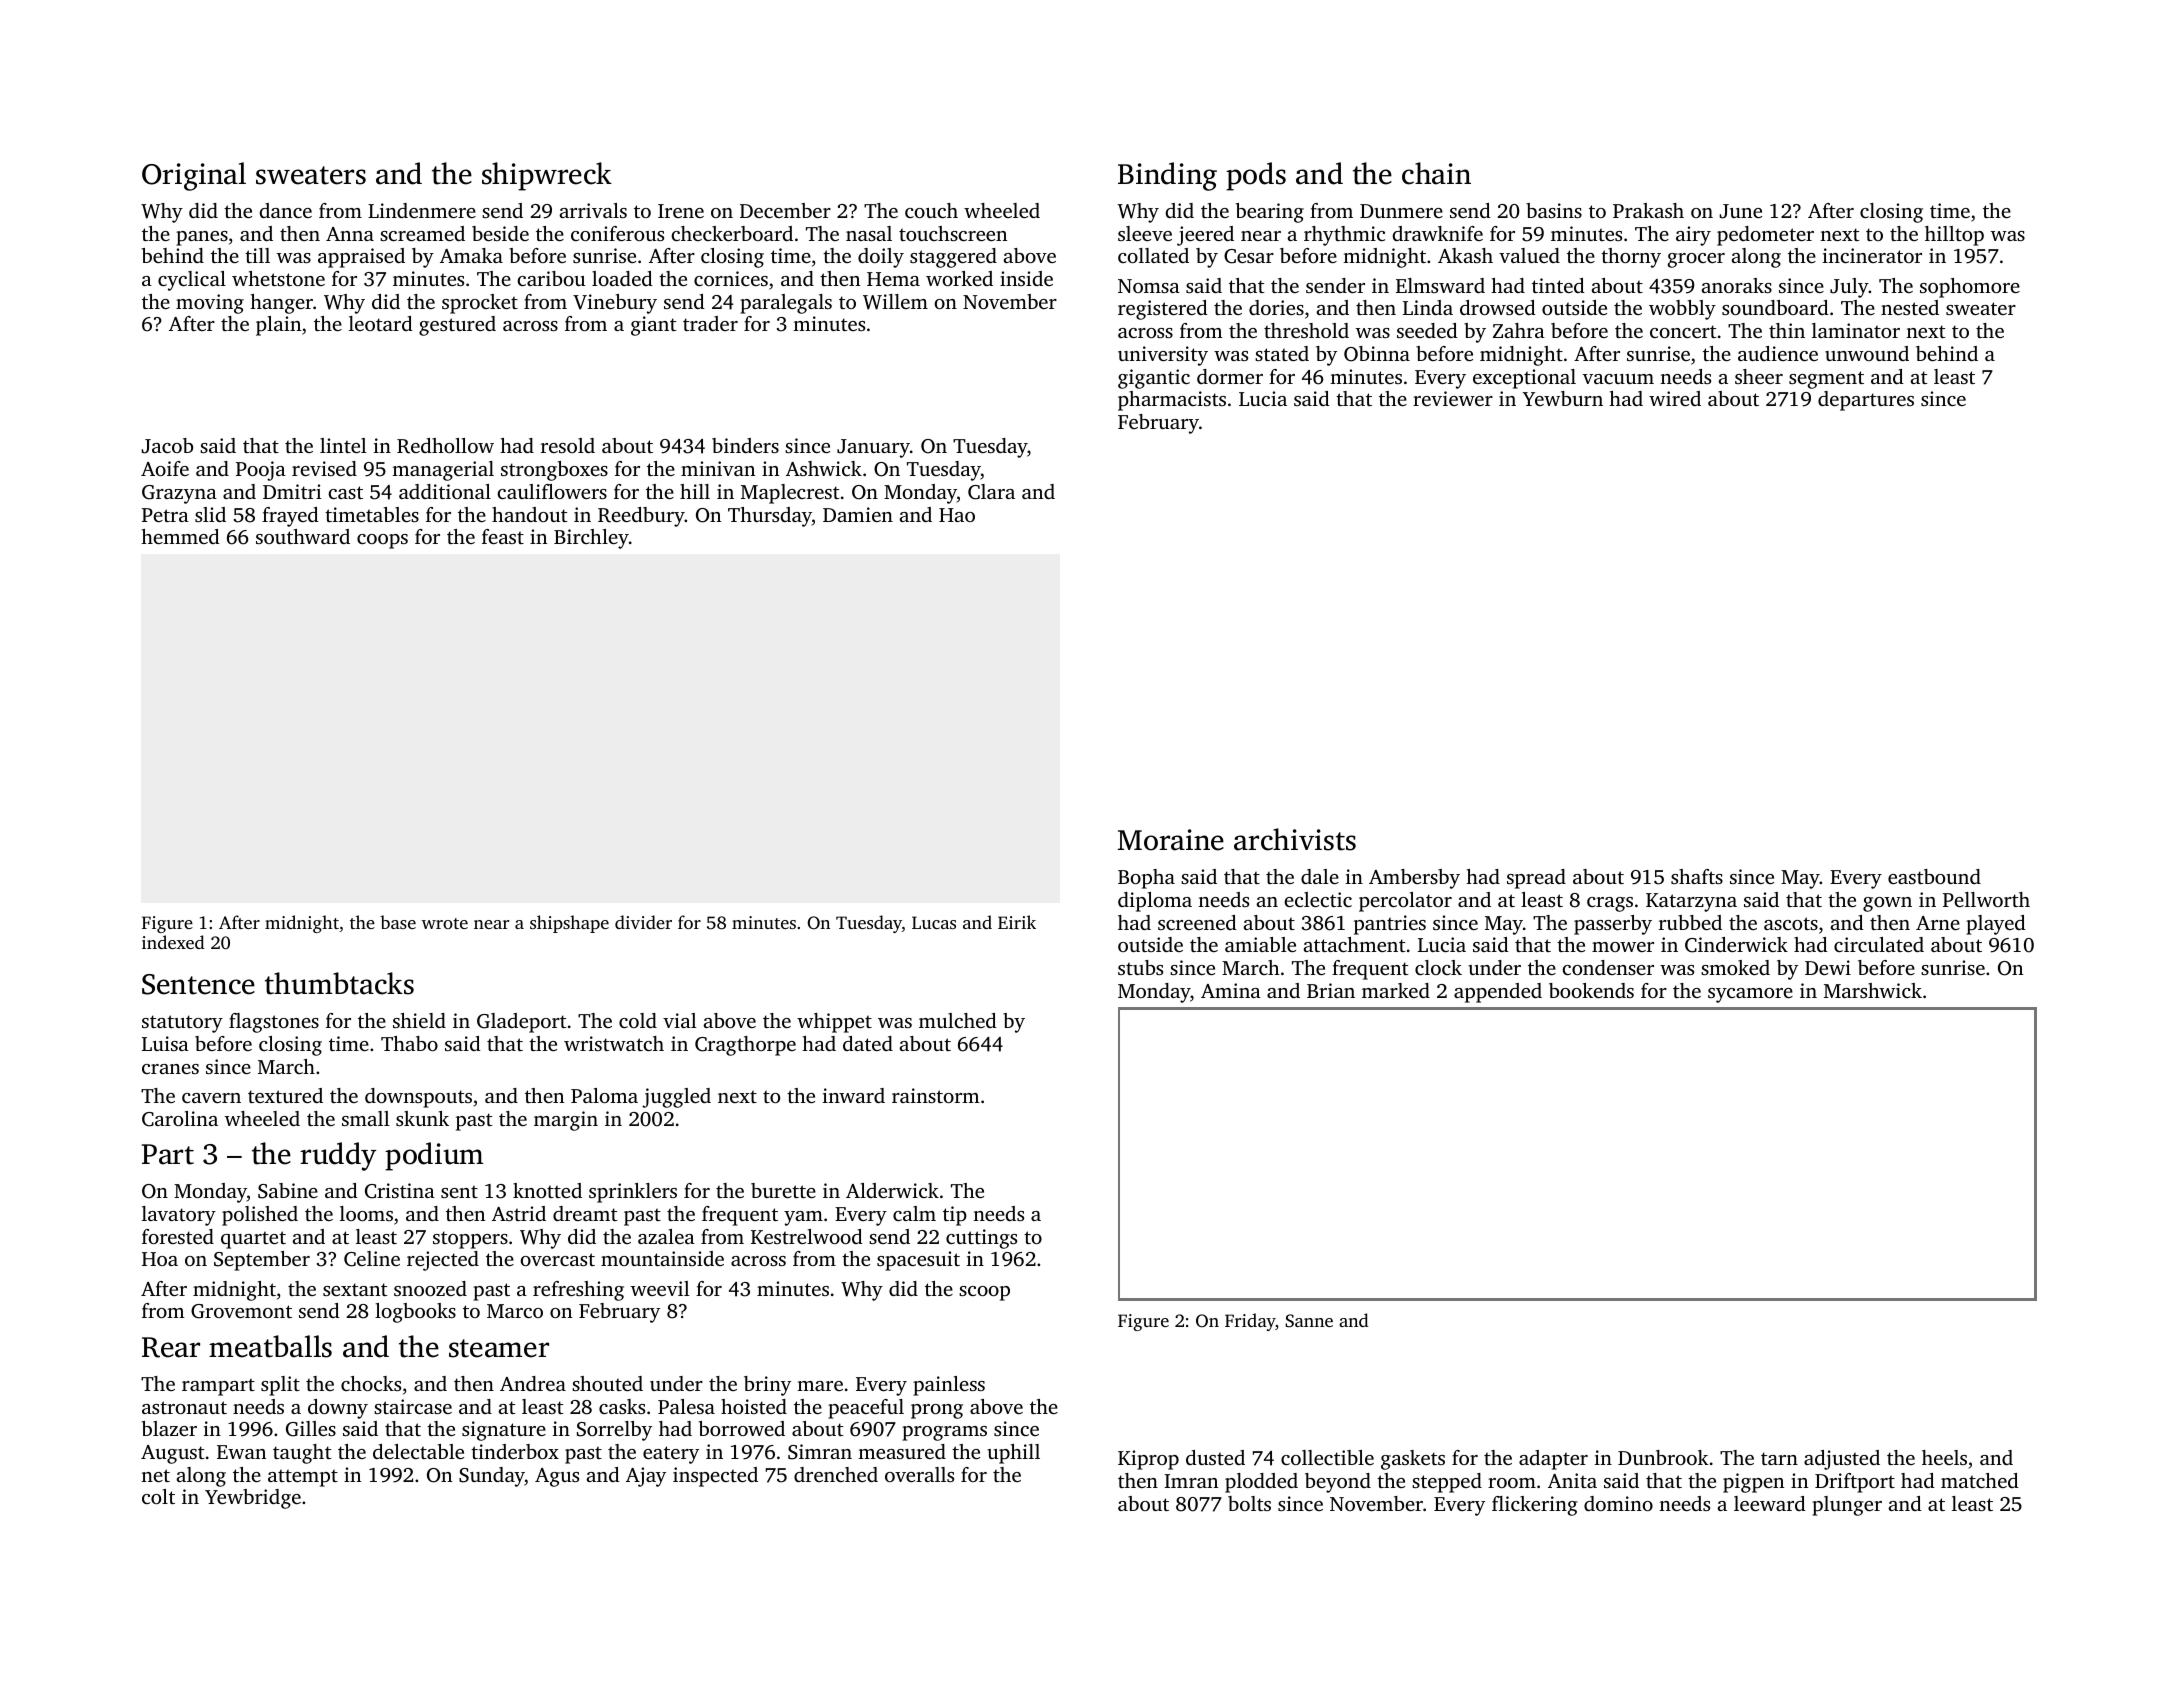 The height and width of the document is (1683, 2178). I want to click on January, so click(873, 448).
